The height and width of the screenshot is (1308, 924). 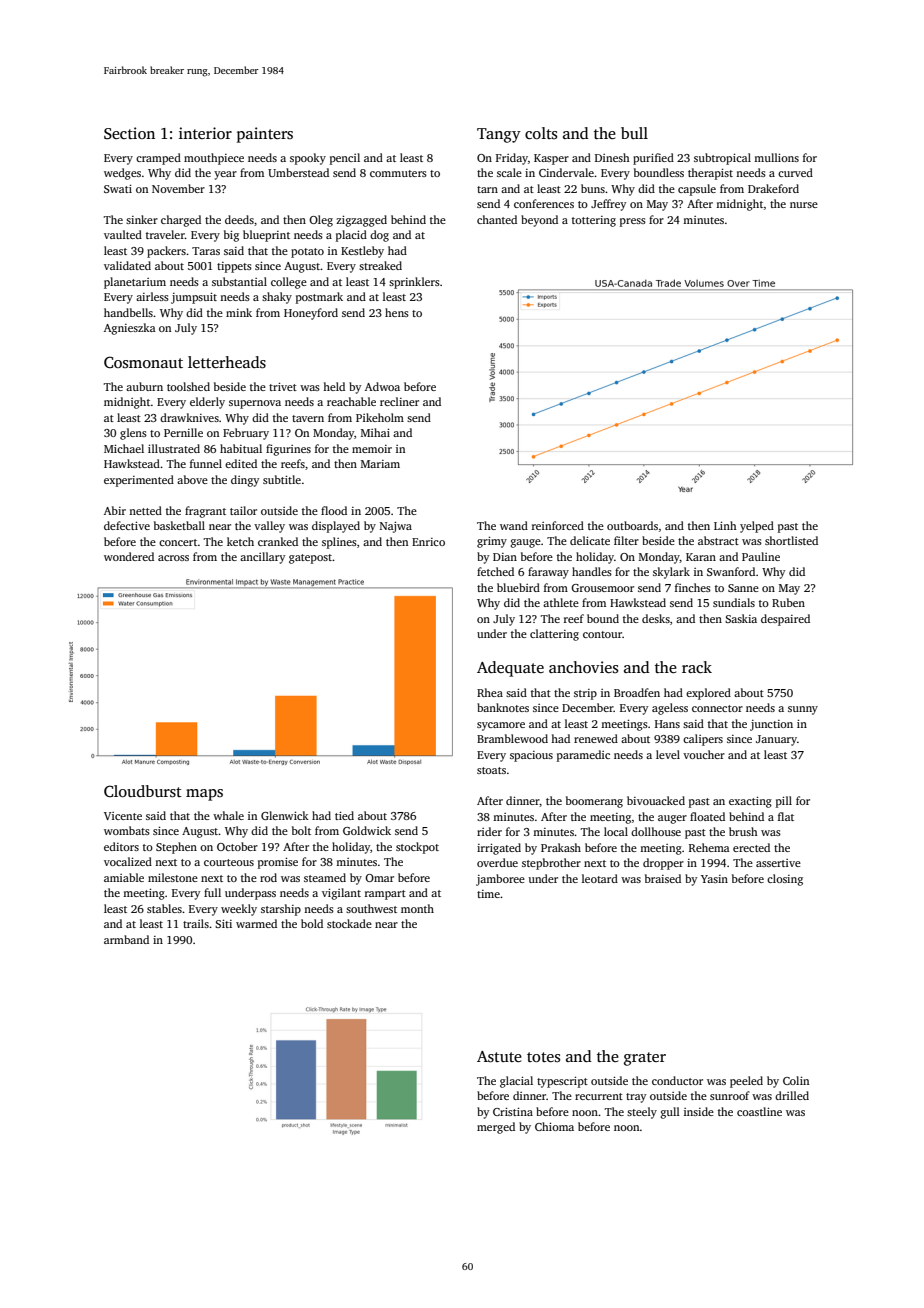 I want to click on Section, so click(x=129, y=133).
